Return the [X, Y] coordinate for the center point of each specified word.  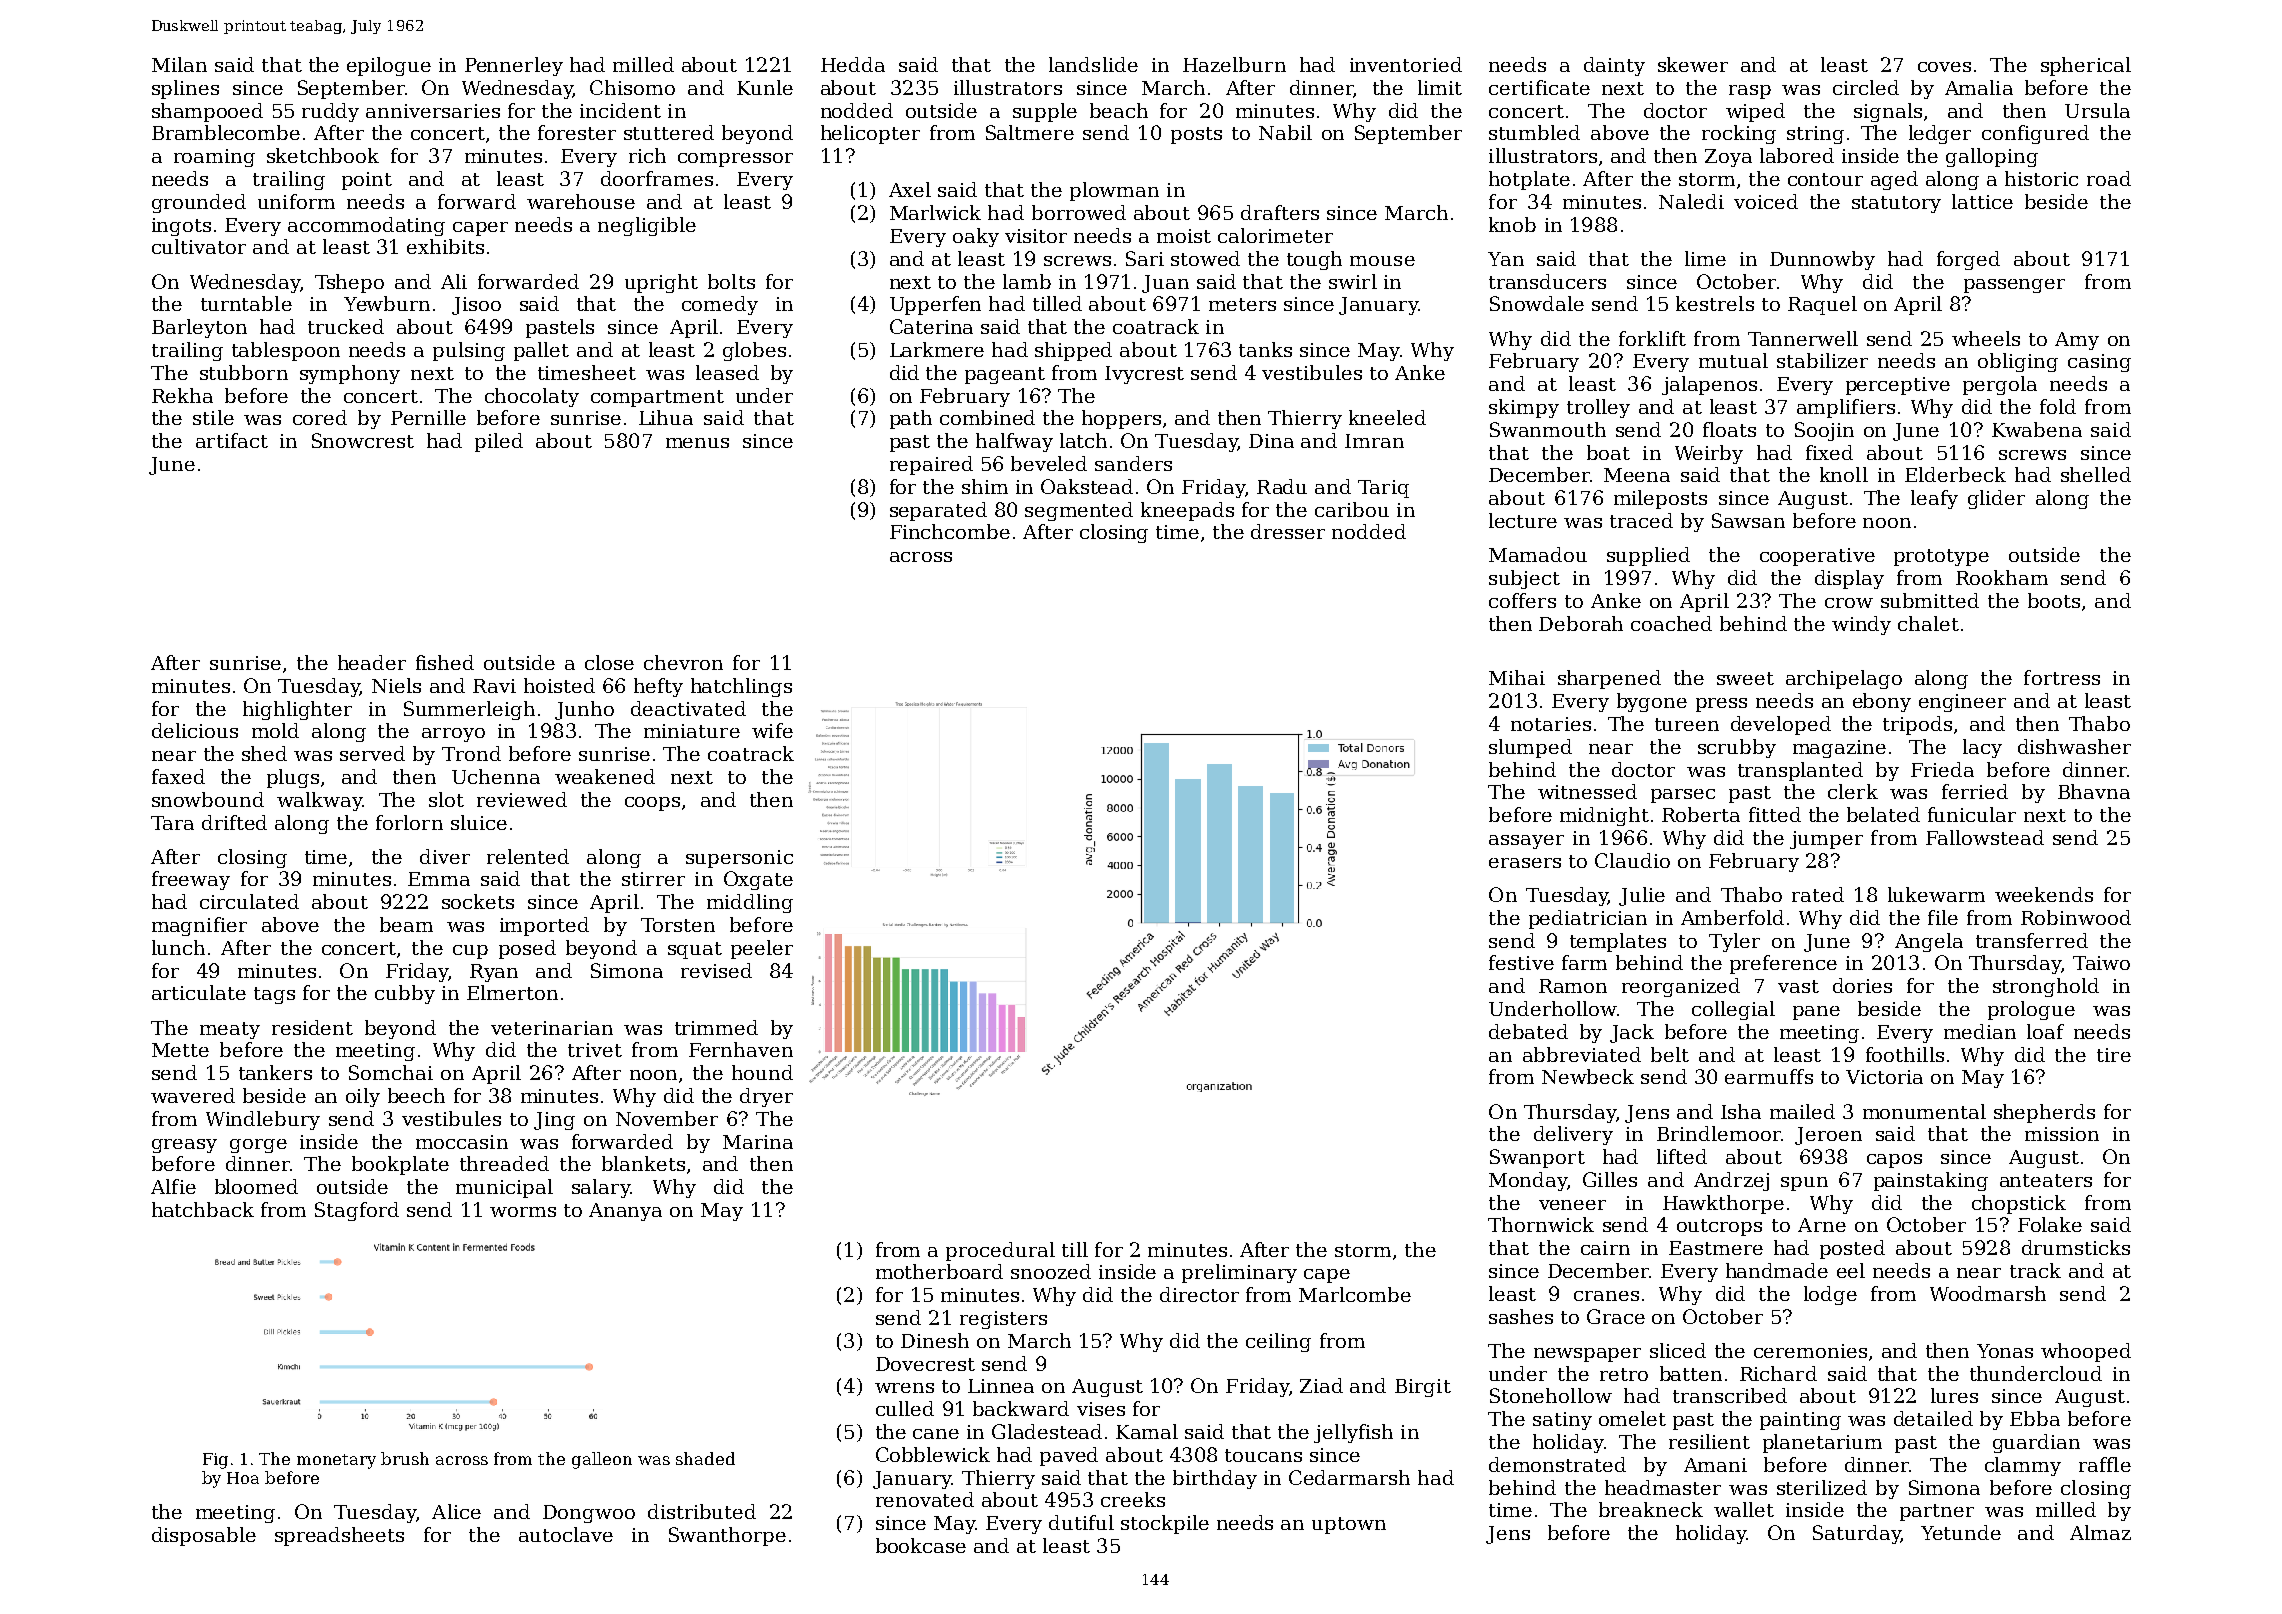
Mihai [1517, 677]
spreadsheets [339, 1536]
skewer [1693, 64]
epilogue [389, 66]
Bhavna [2094, 791]
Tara [172, 823]
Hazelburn [1234, 64]
